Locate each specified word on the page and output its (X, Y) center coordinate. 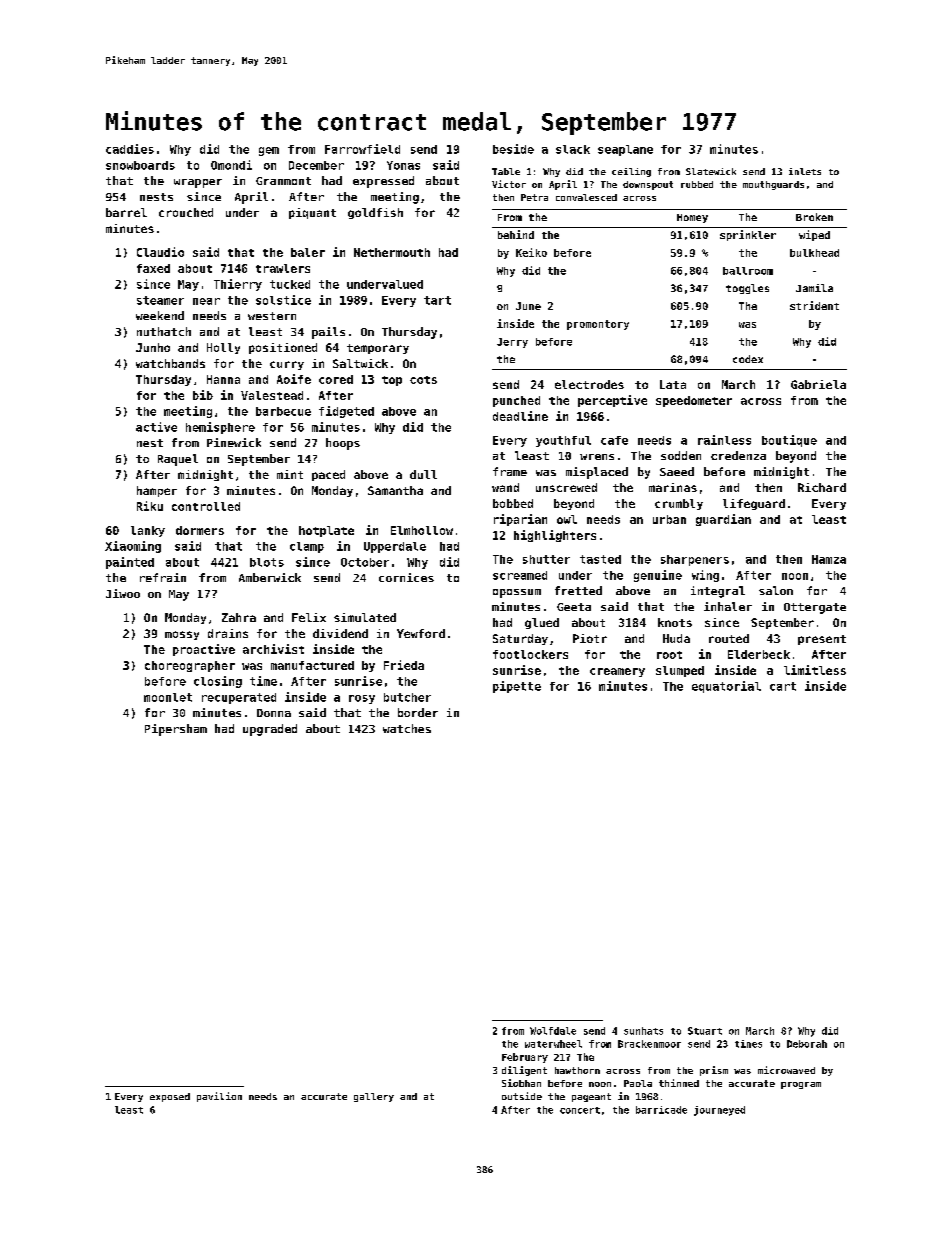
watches (407, 728)
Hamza (829, 559)
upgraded (270, 730)
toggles (747, 289)
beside (513, 149)
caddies (130, 149)
